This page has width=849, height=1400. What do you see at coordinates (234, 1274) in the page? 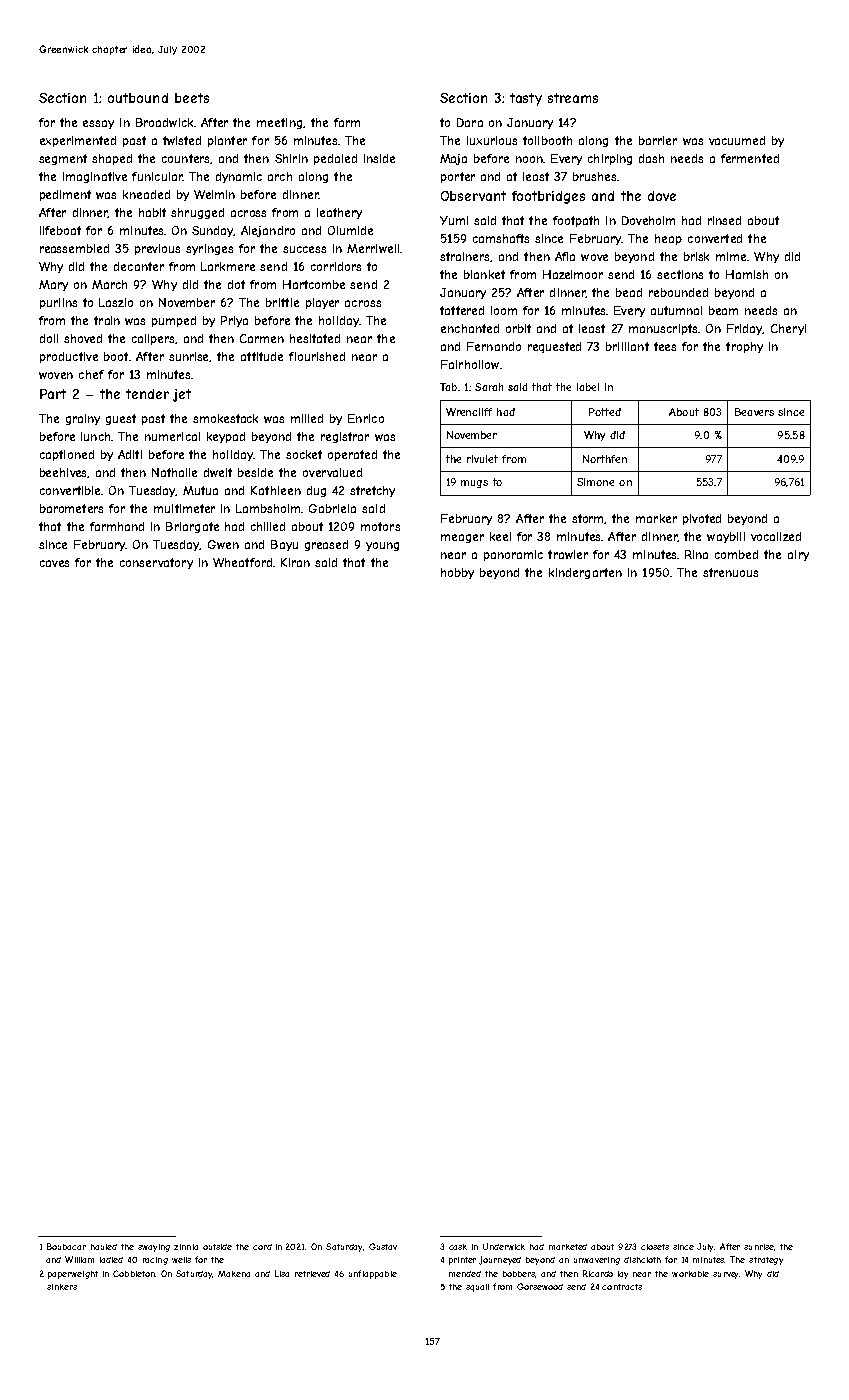
I see `Makena` at bounding box center [234, 1274].
